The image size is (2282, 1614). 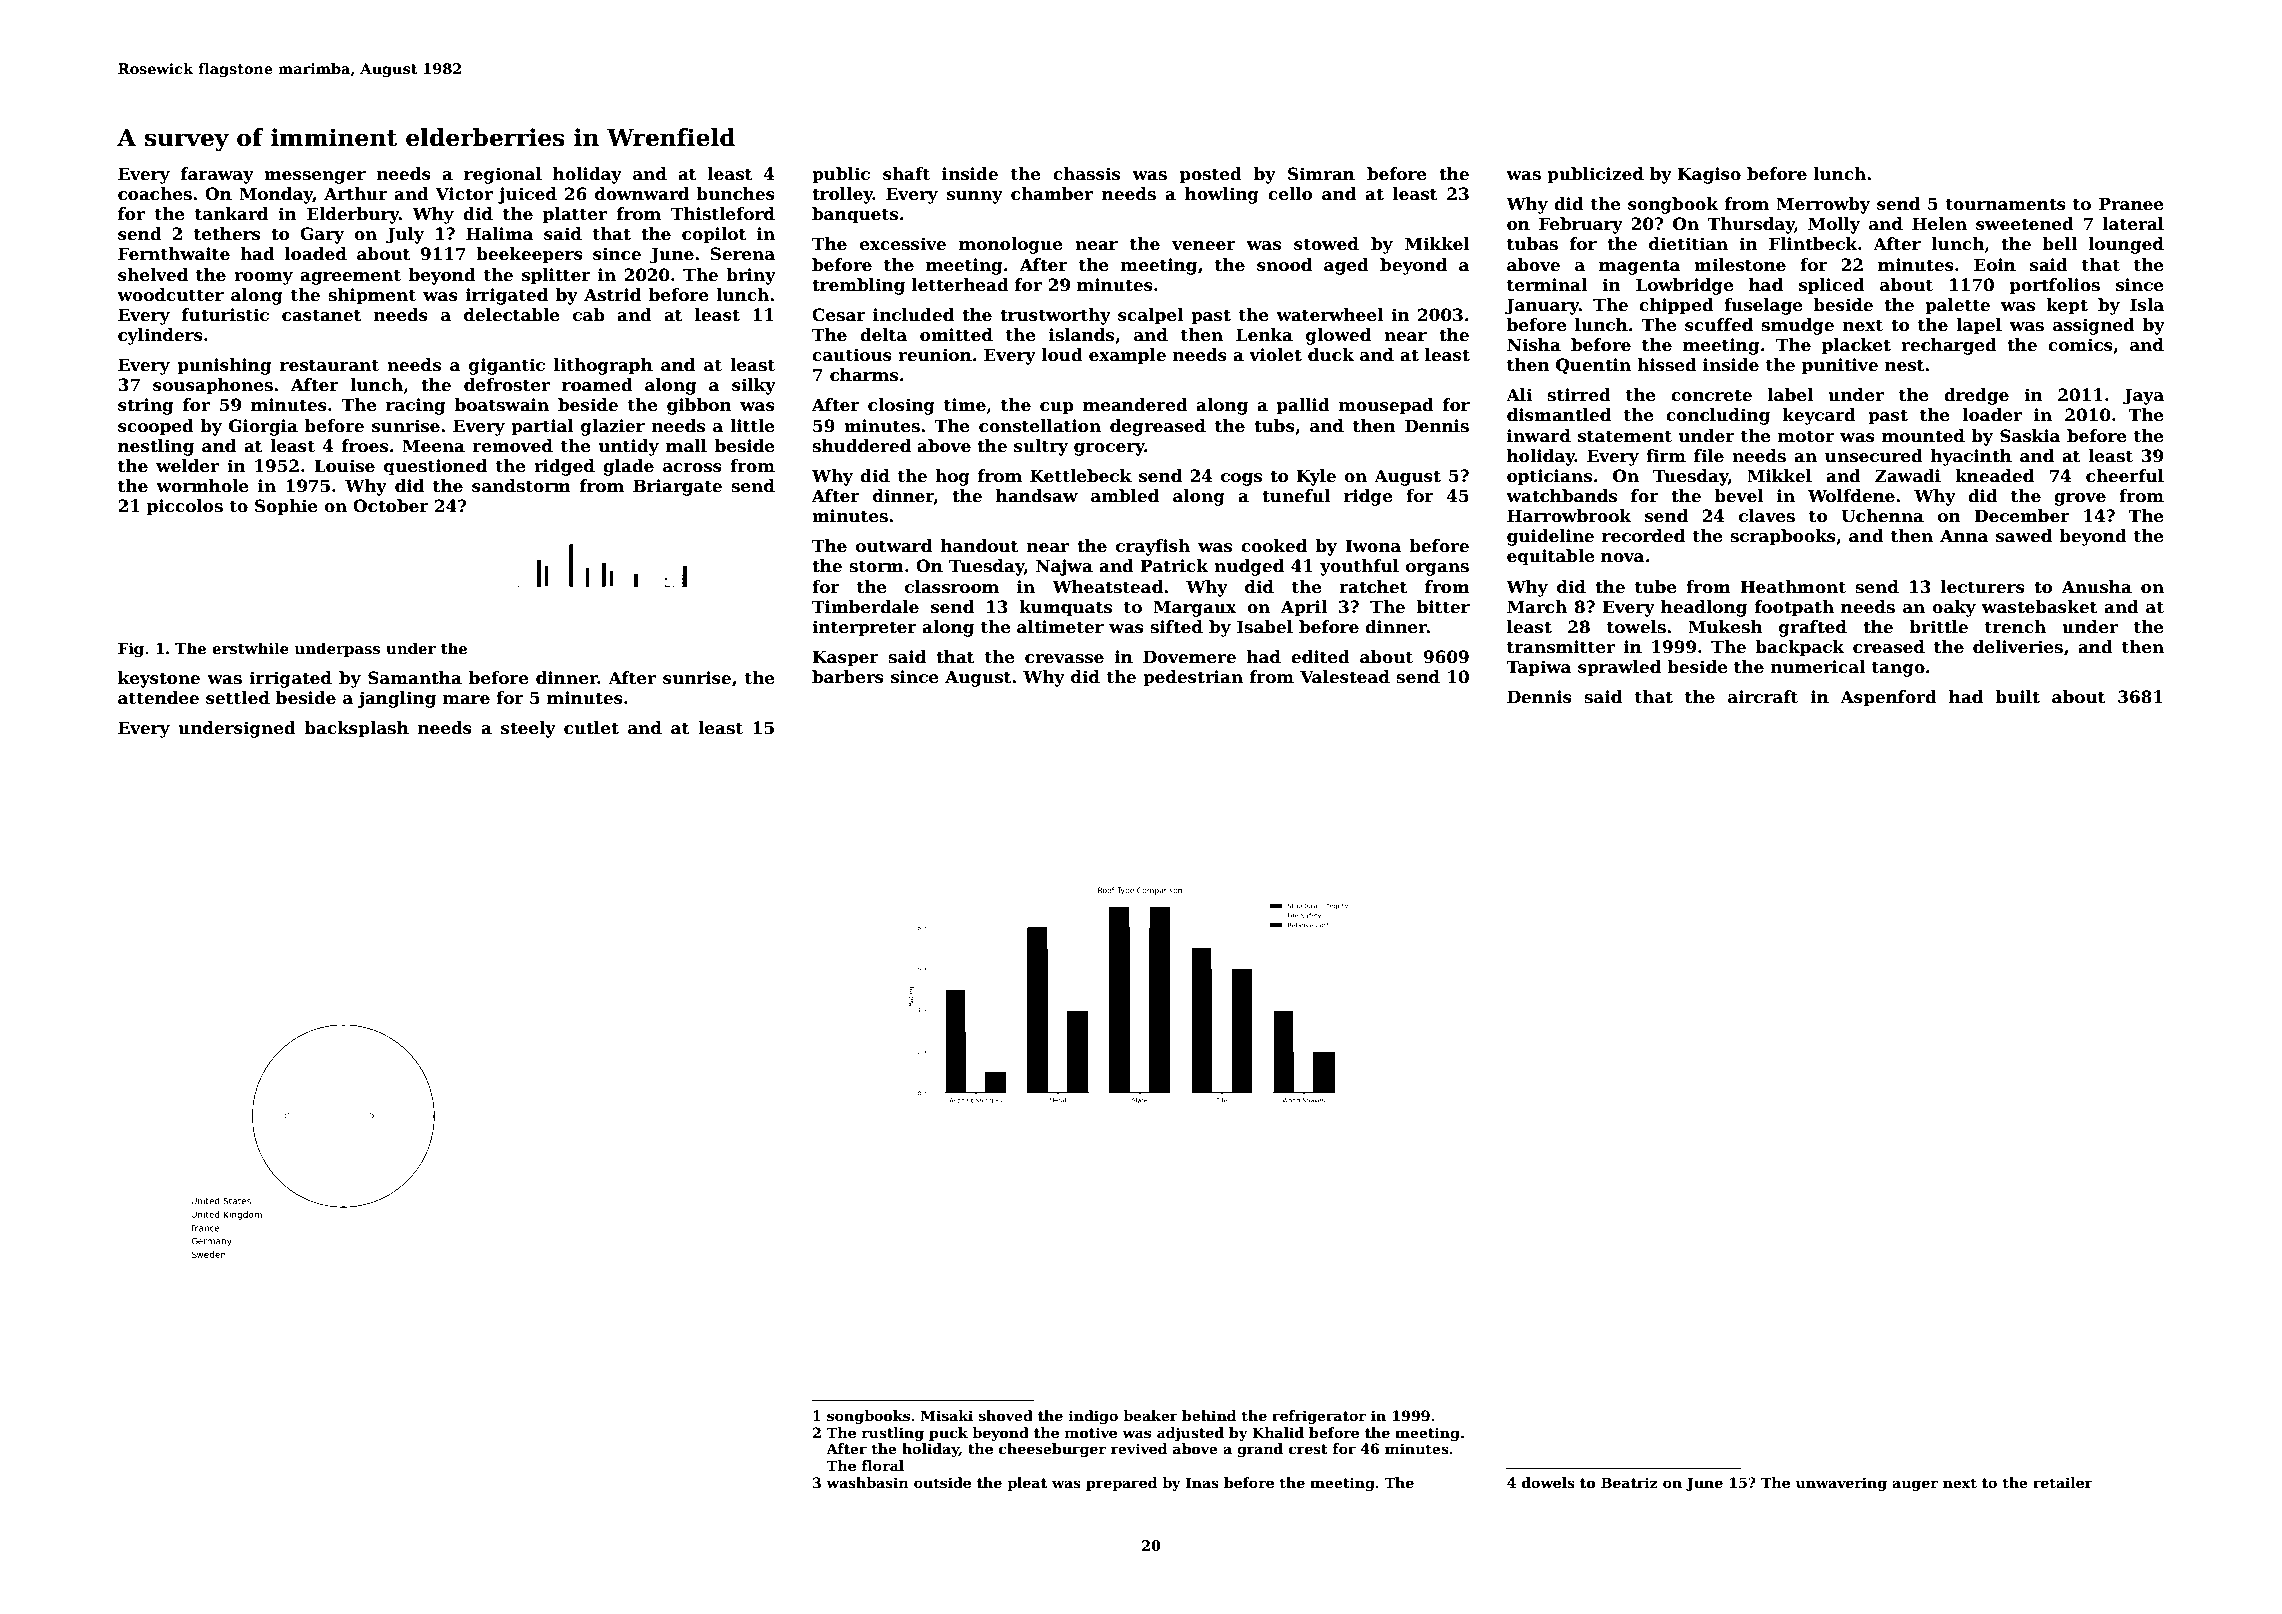 I want to click on shelved, so click(x=153, y=275).
